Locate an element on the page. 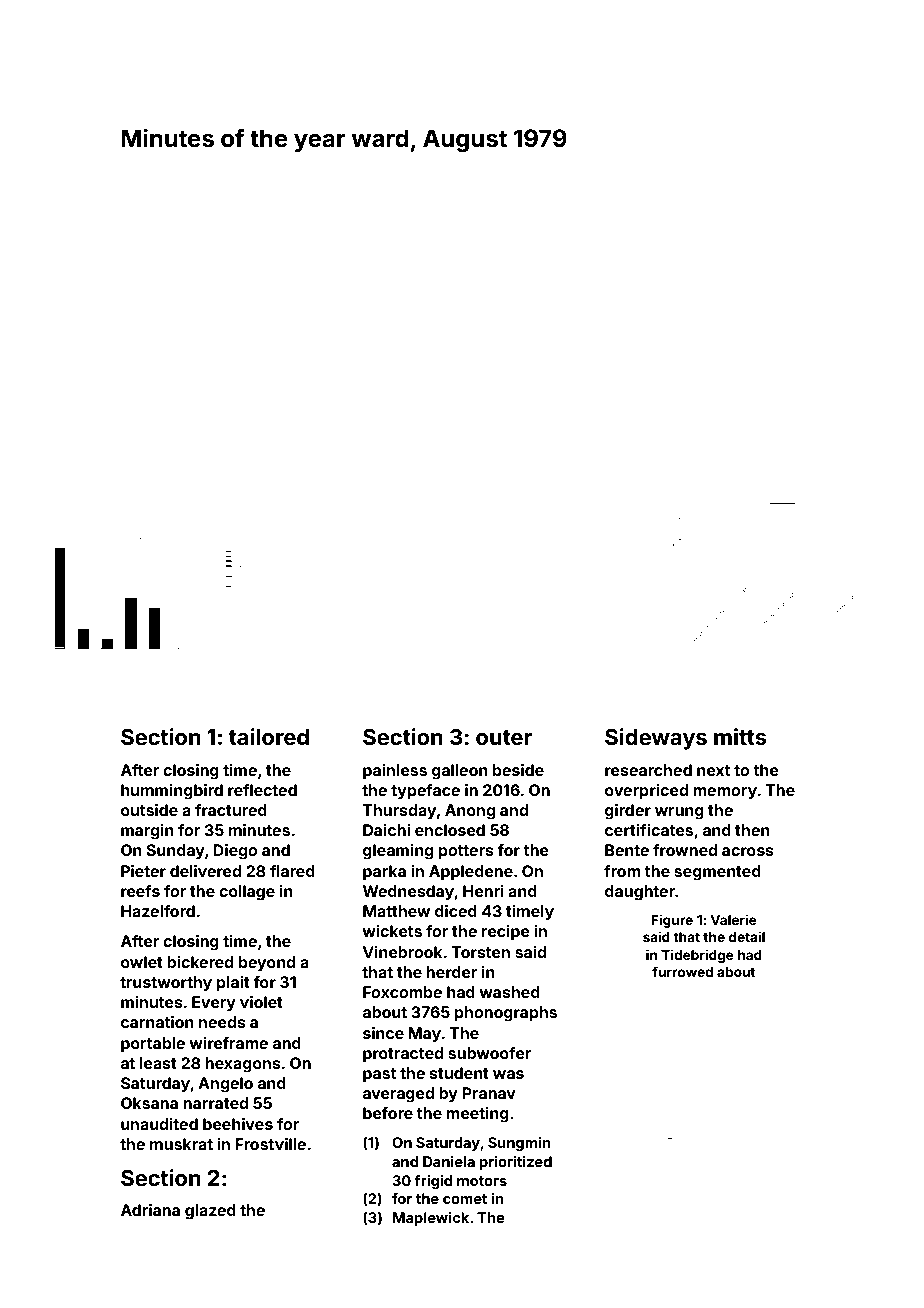 The height and width of the image is (1308, 924). mitts is located at coordinates (740, 736).
